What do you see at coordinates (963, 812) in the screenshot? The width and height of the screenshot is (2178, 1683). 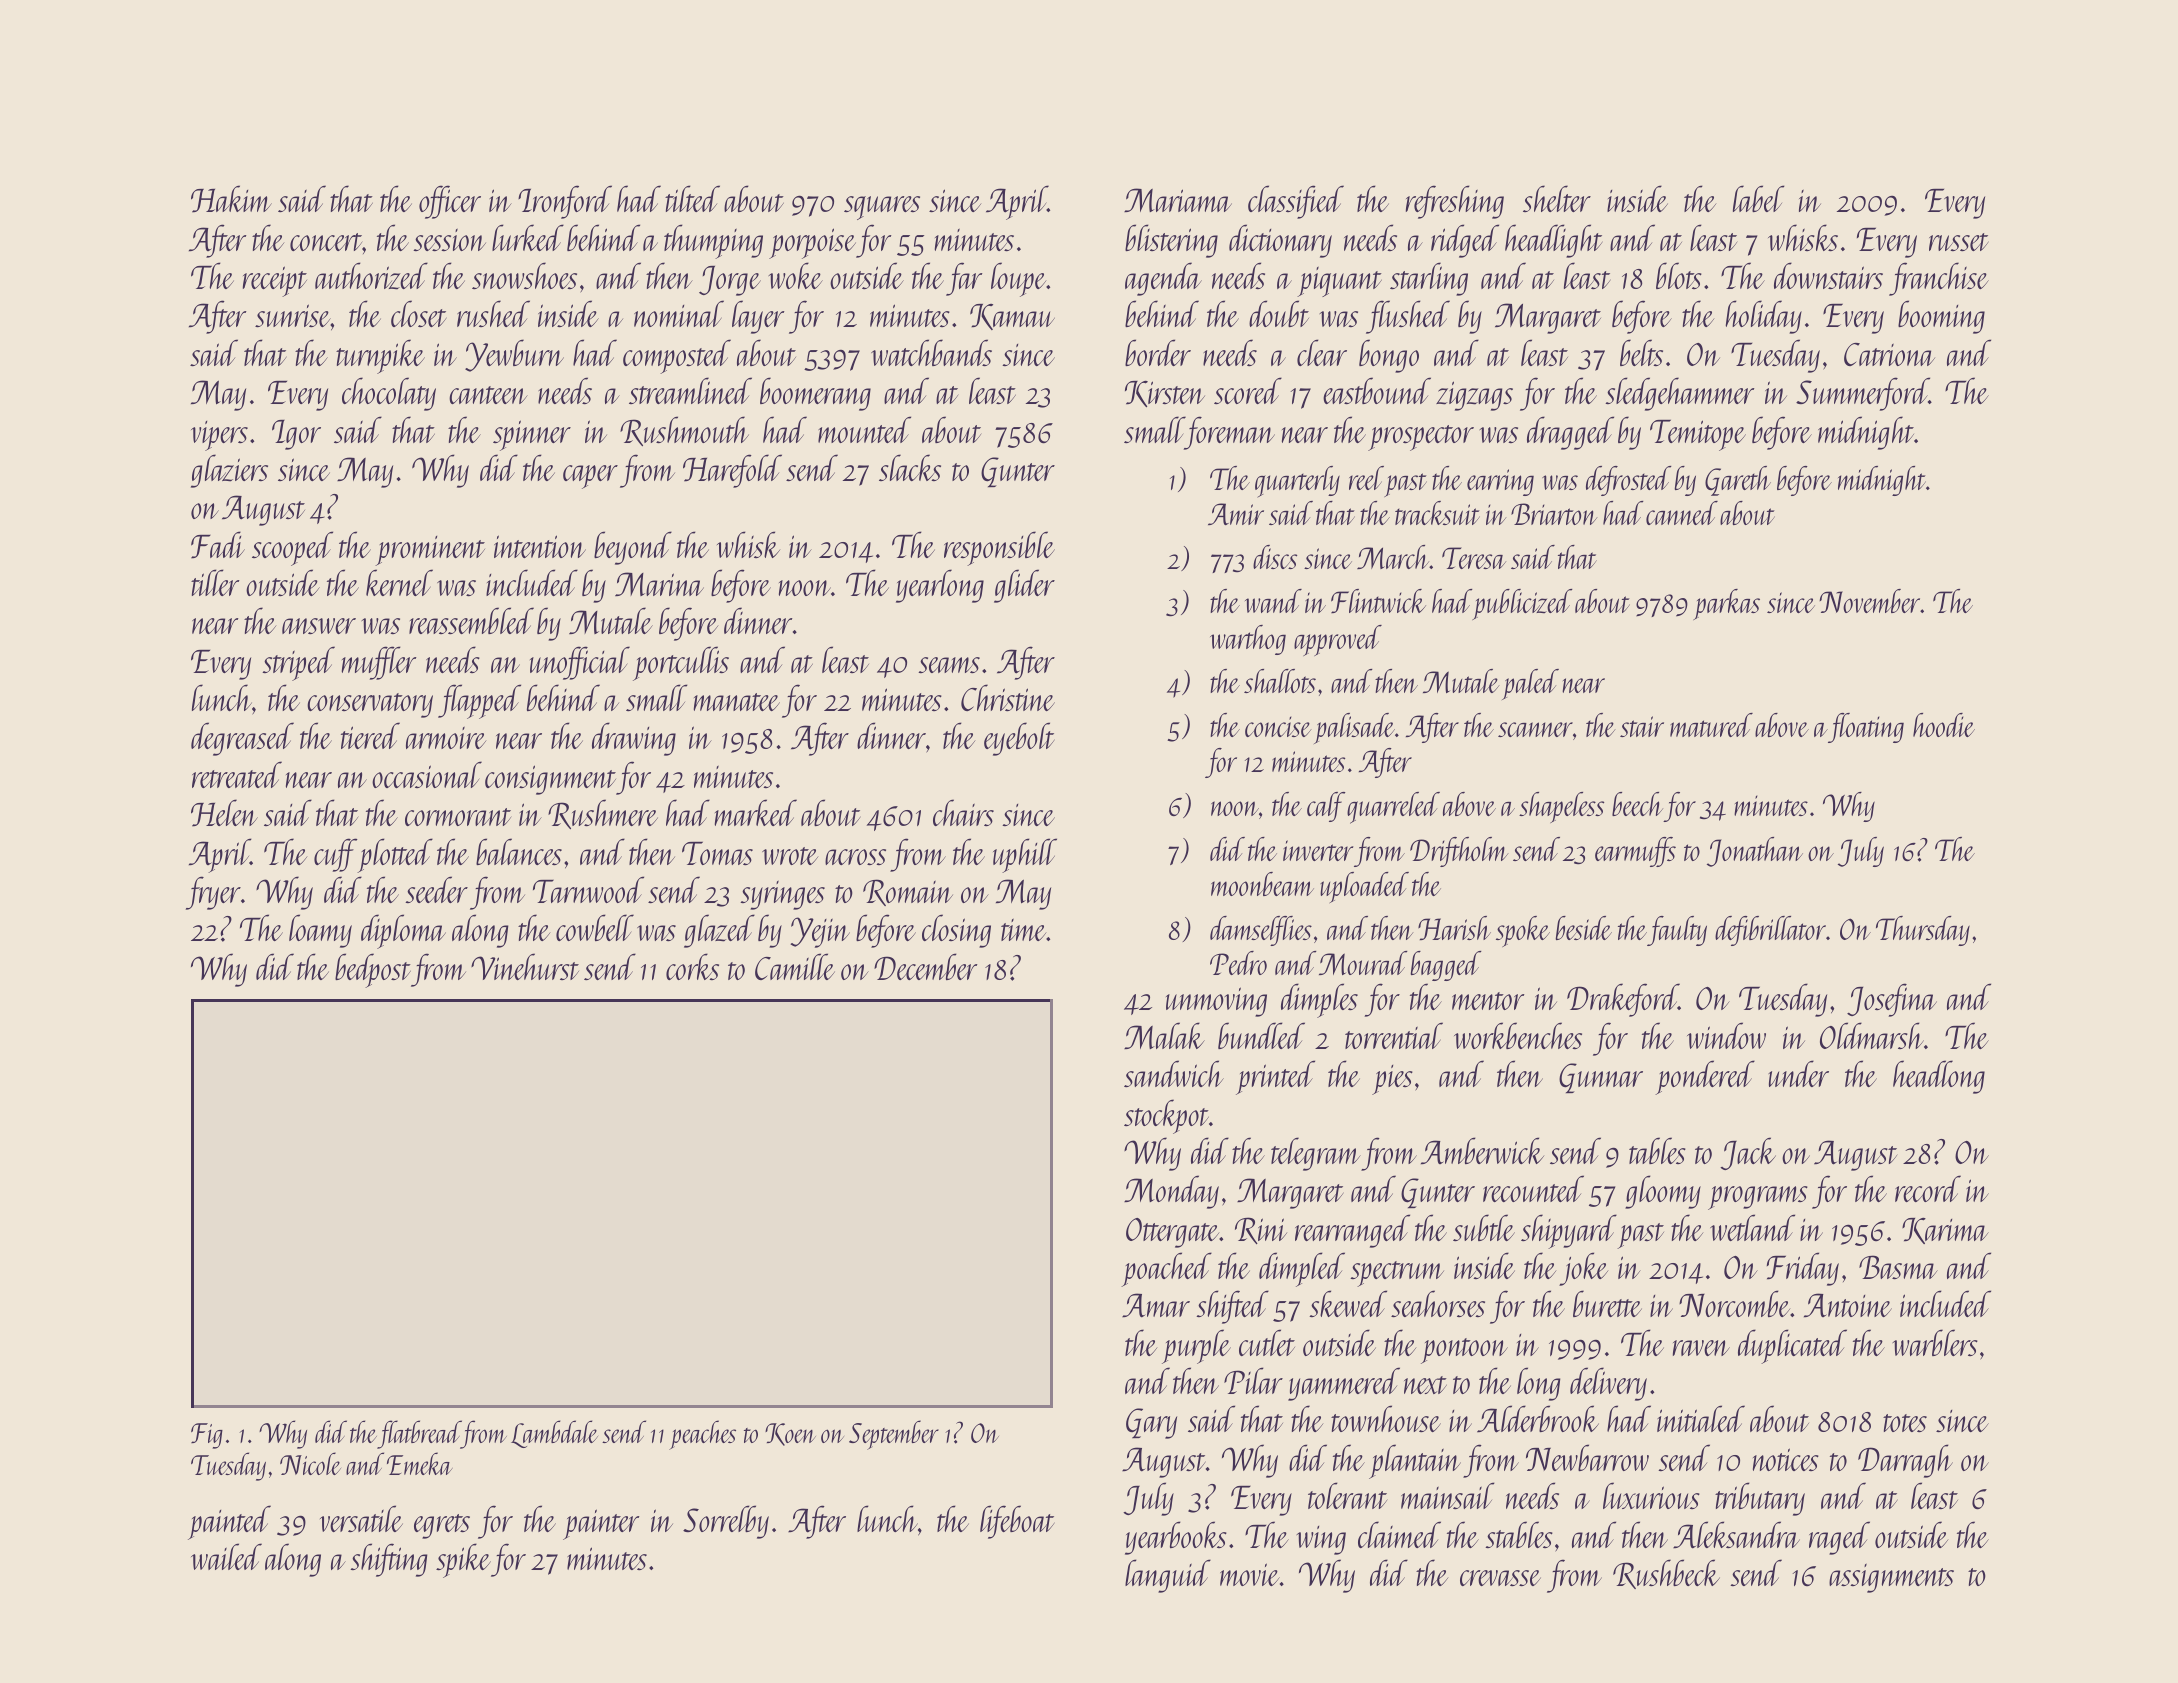 I see `chairs` at bounding box center [963, 812].
